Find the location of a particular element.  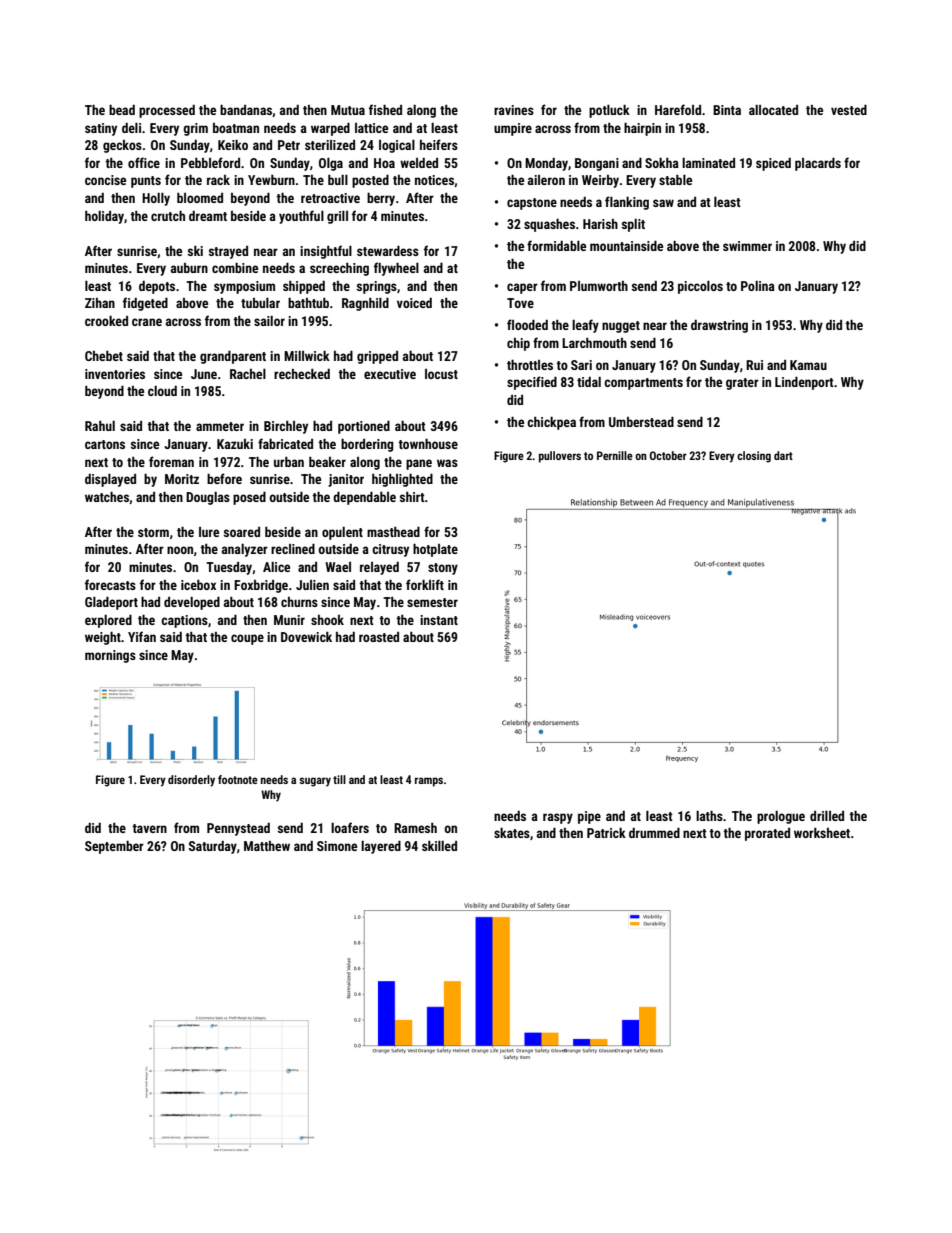

allocated is located at coordinates (773, 110).
